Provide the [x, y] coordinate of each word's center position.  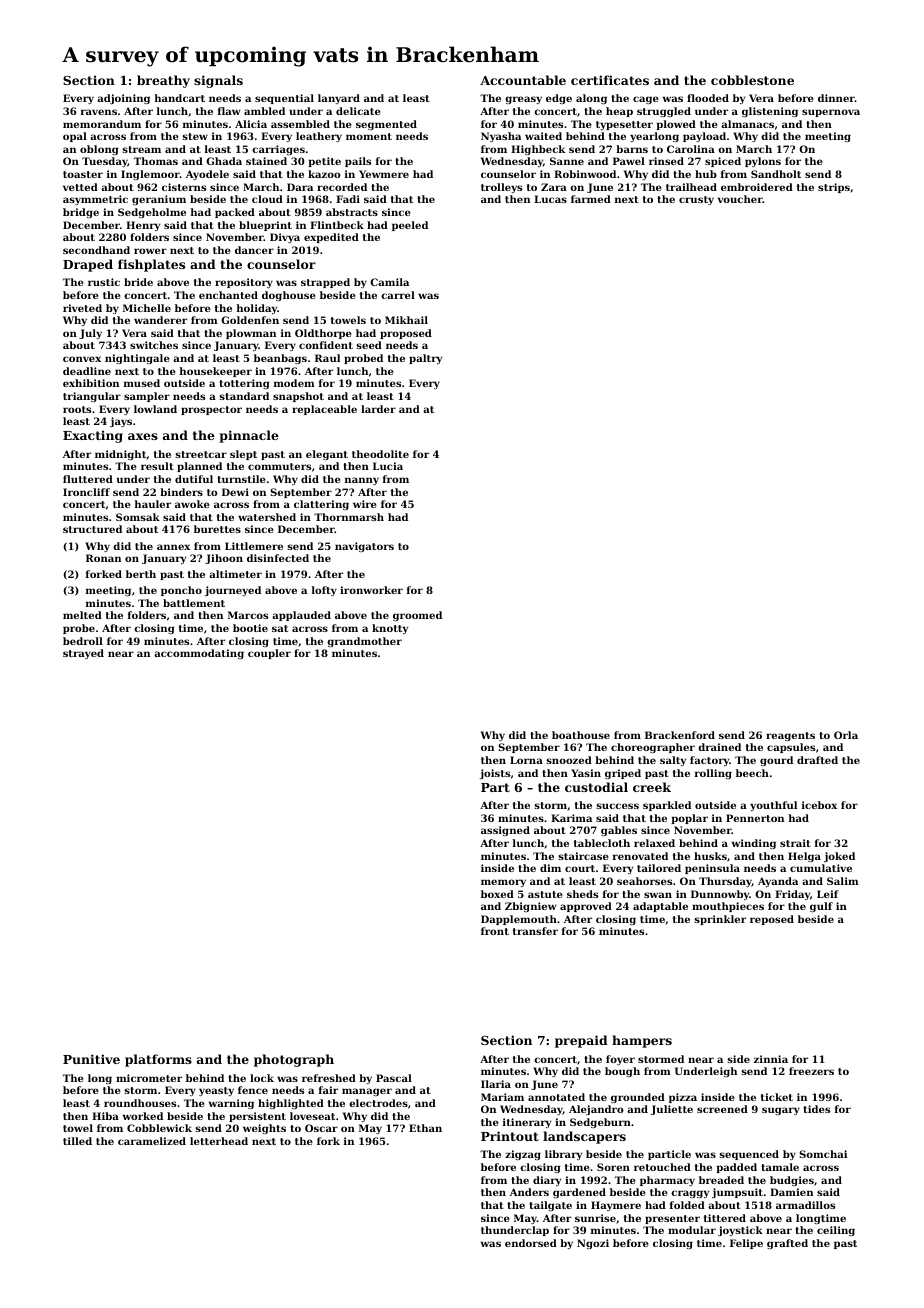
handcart [179, 98]
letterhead [219, 1141]
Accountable [523, 80]
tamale [780, 1167]
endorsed [531, 1243]
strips [834, 188]
